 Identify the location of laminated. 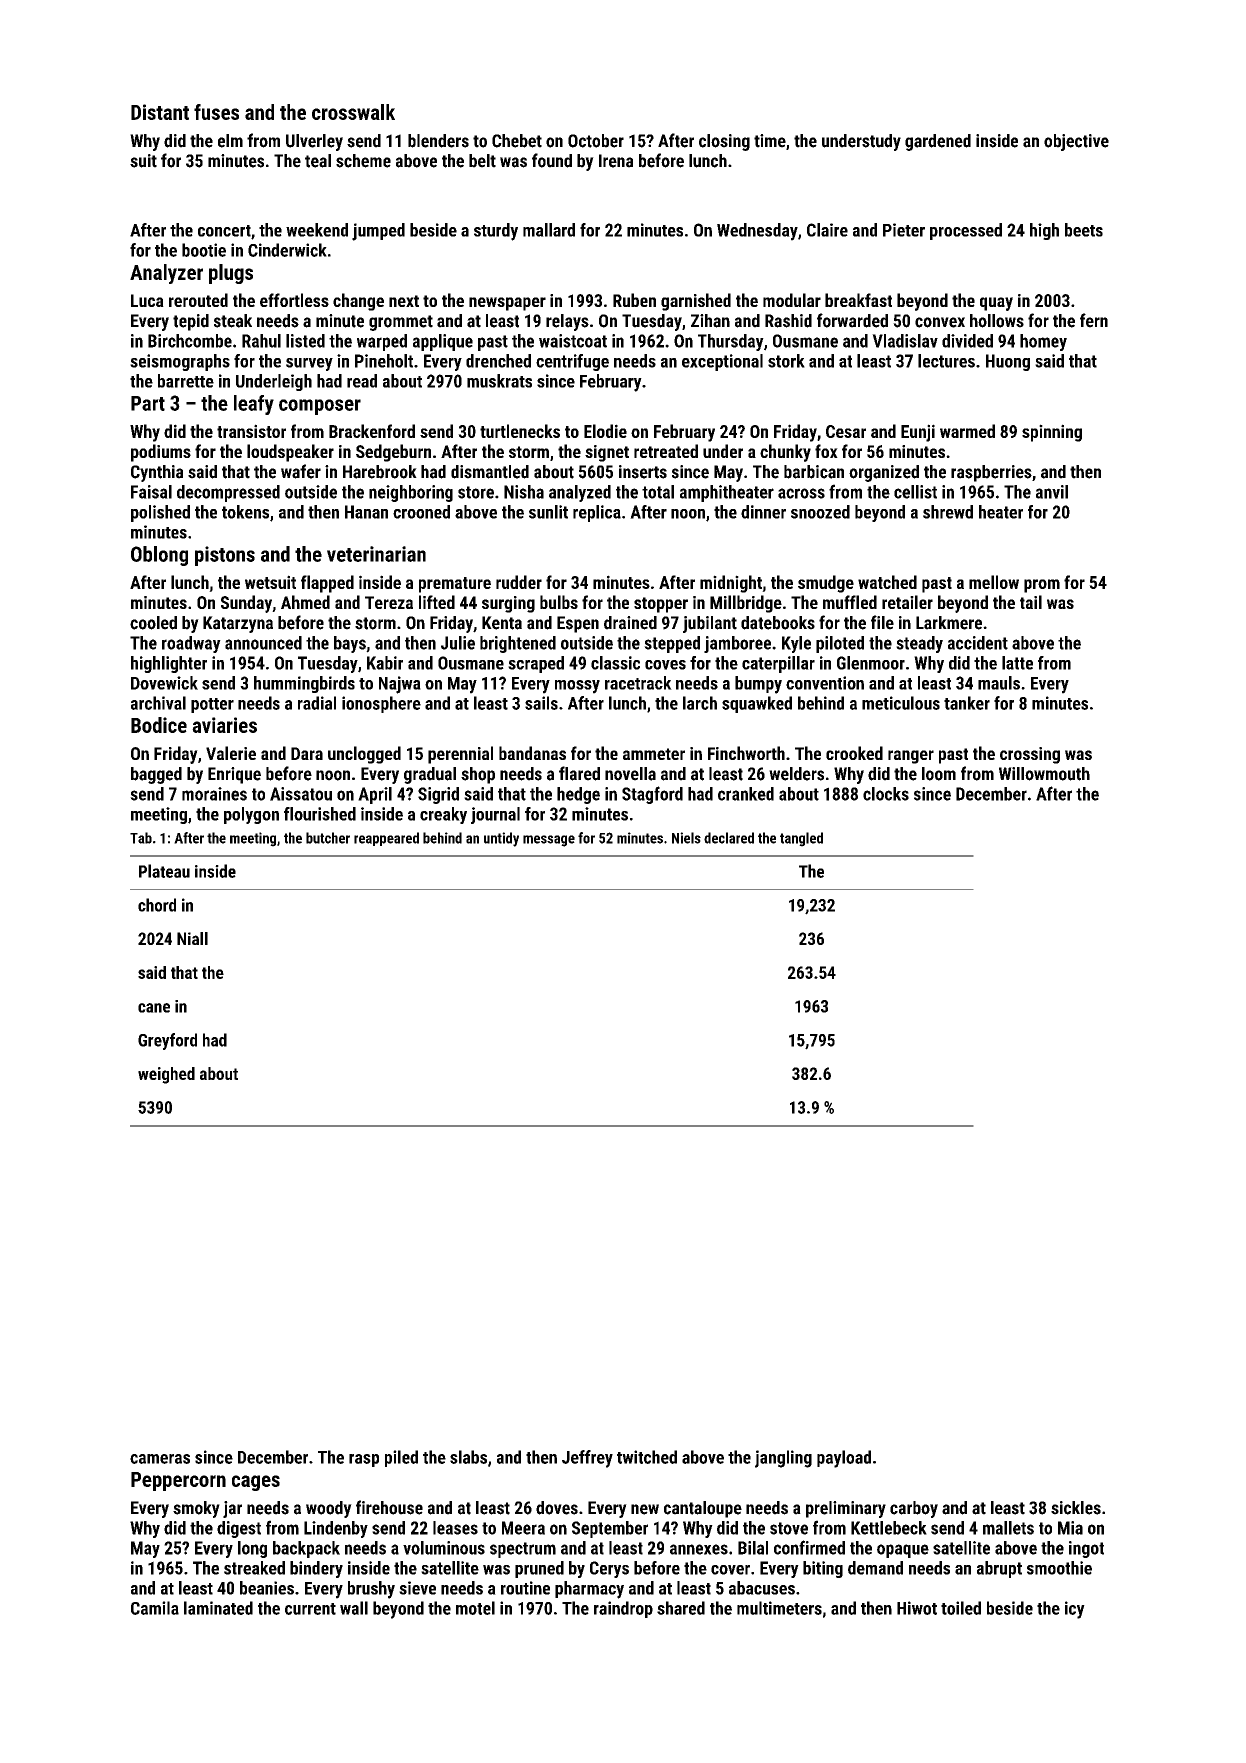
(218, 1608).
